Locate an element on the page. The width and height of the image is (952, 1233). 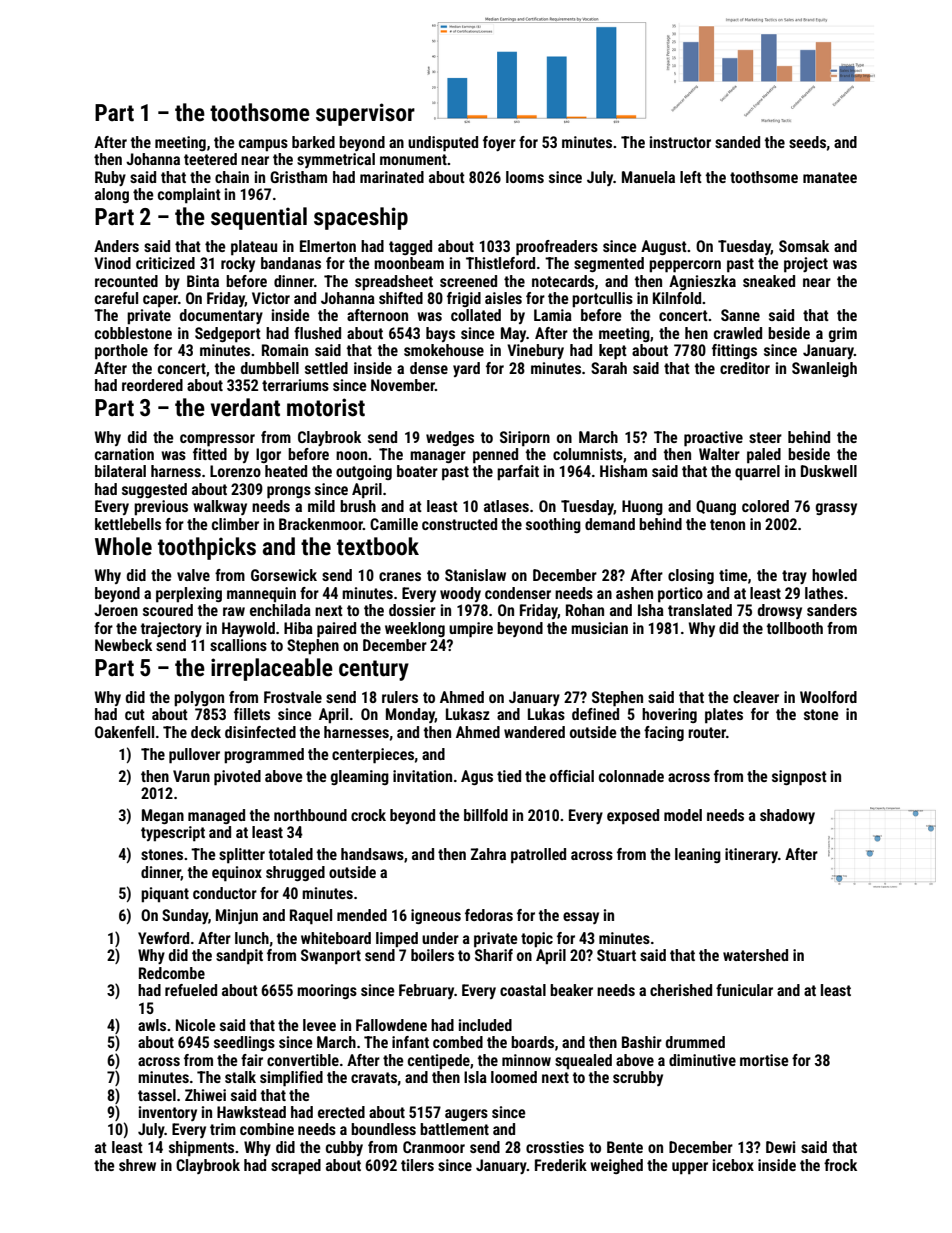
seeds is located at coordinates (807, 142).
